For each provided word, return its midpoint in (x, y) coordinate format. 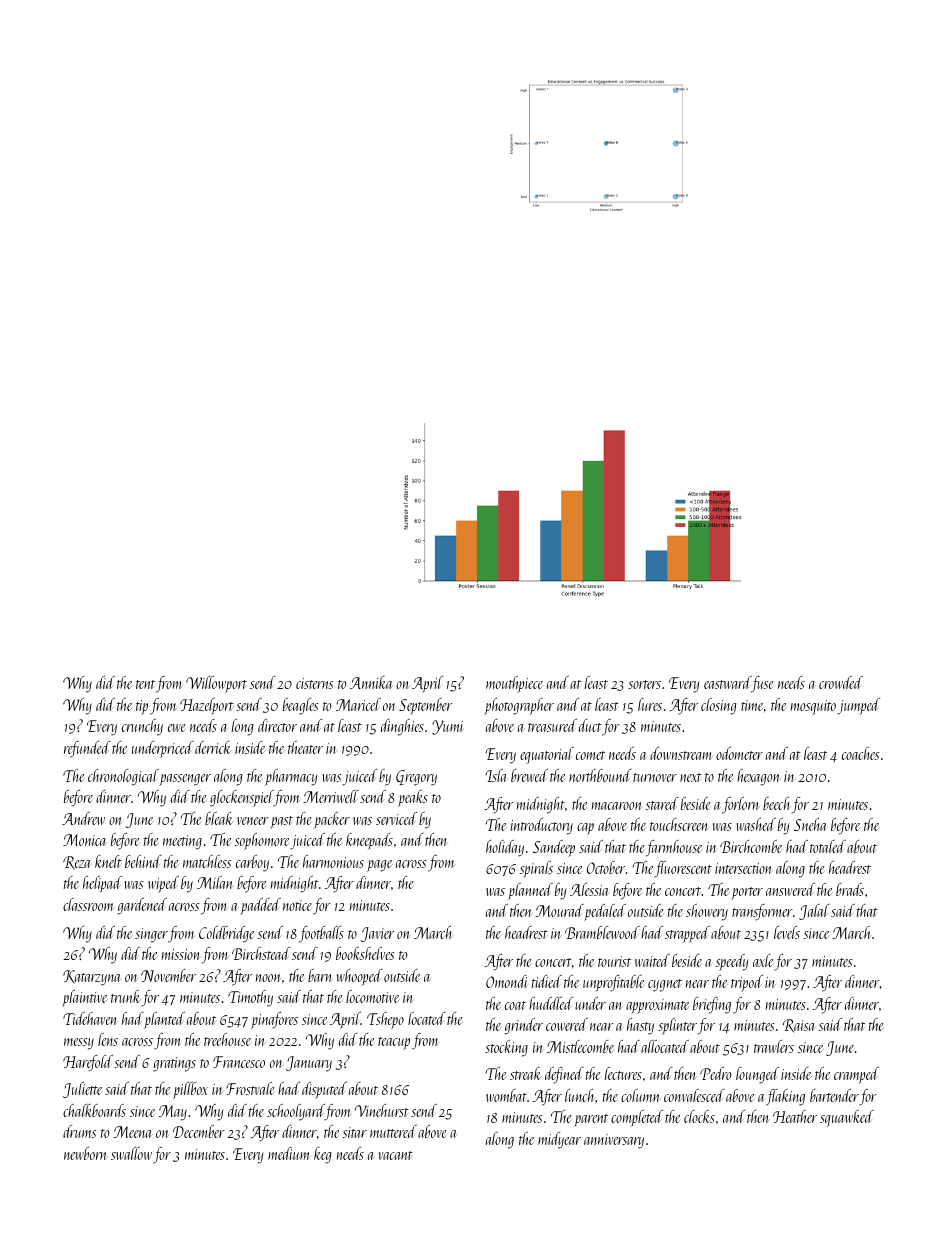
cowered (567, 1024)
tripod (747, 983)
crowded (841, 682)
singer (151, 935)
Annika (371, 682)
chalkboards (94, 1110)
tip (142, 707)
